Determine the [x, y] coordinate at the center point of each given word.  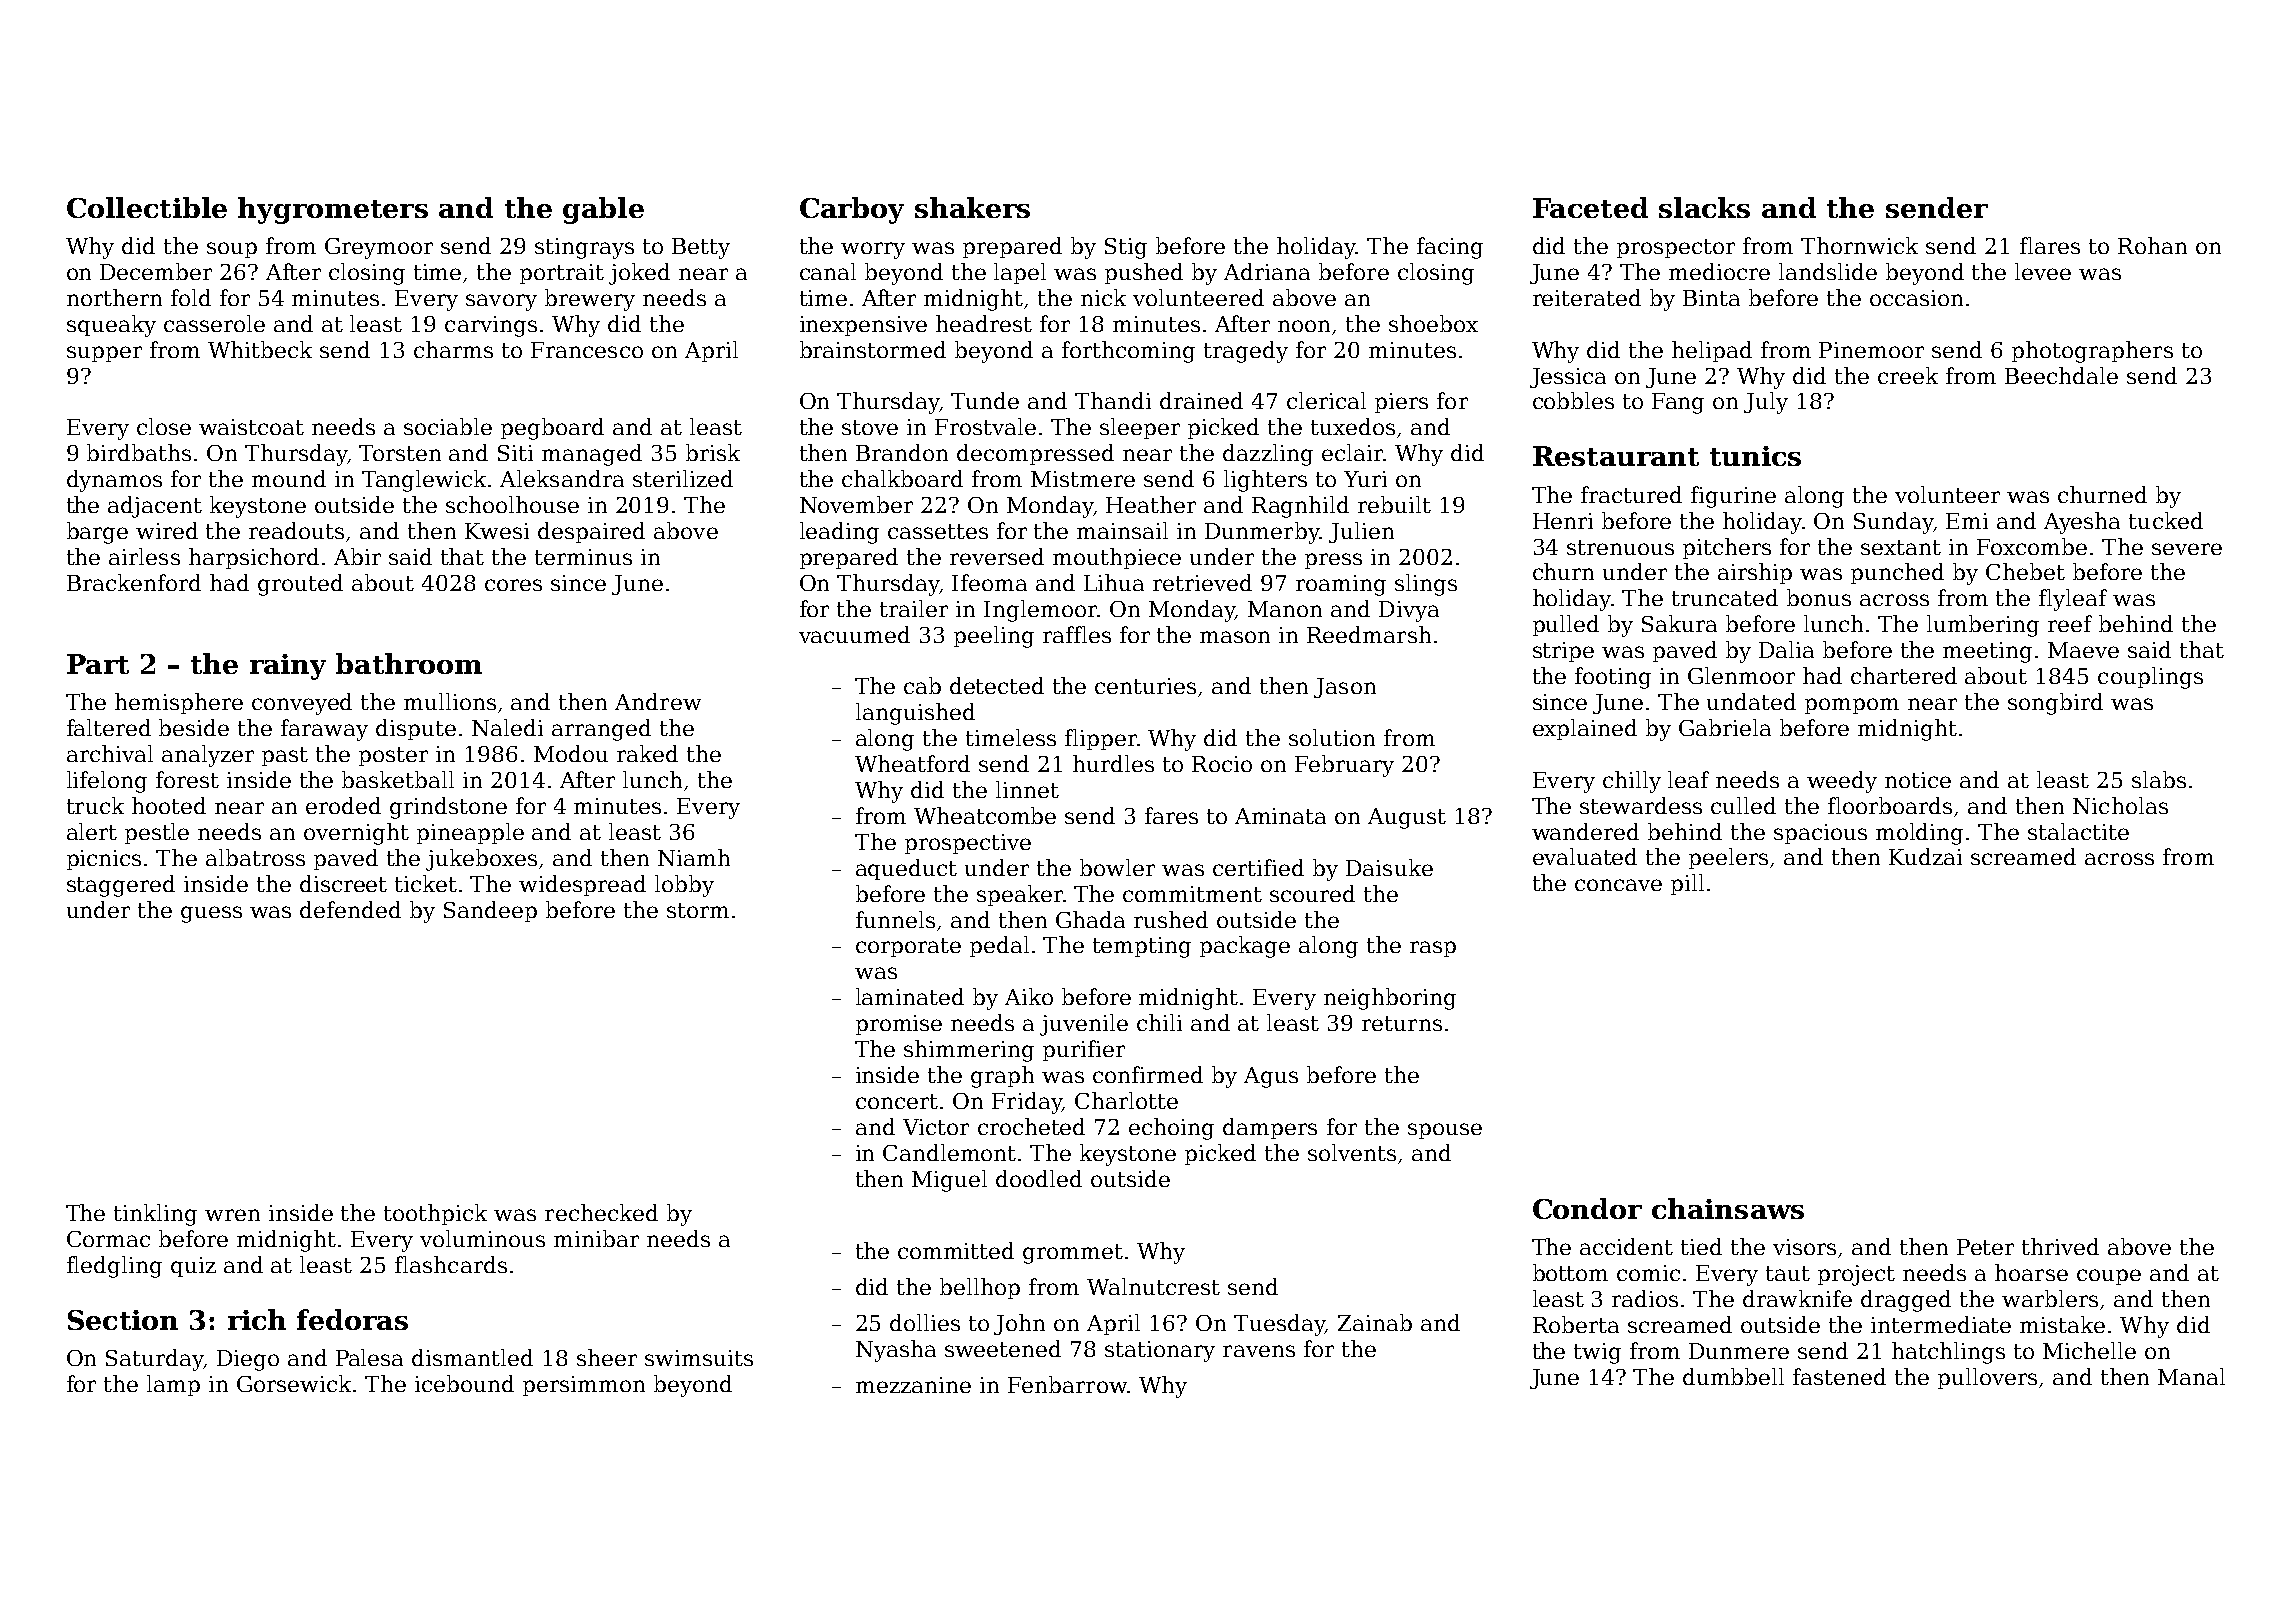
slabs [2159, 779]
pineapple [470, 833]
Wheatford [912, 763]
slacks [1704, 207]
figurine [1733, 497]
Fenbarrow [1067, 1384]
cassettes [938, 531]
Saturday [155, 1360]
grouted [300, 585]
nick [1103, 297]
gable [603, 210]
